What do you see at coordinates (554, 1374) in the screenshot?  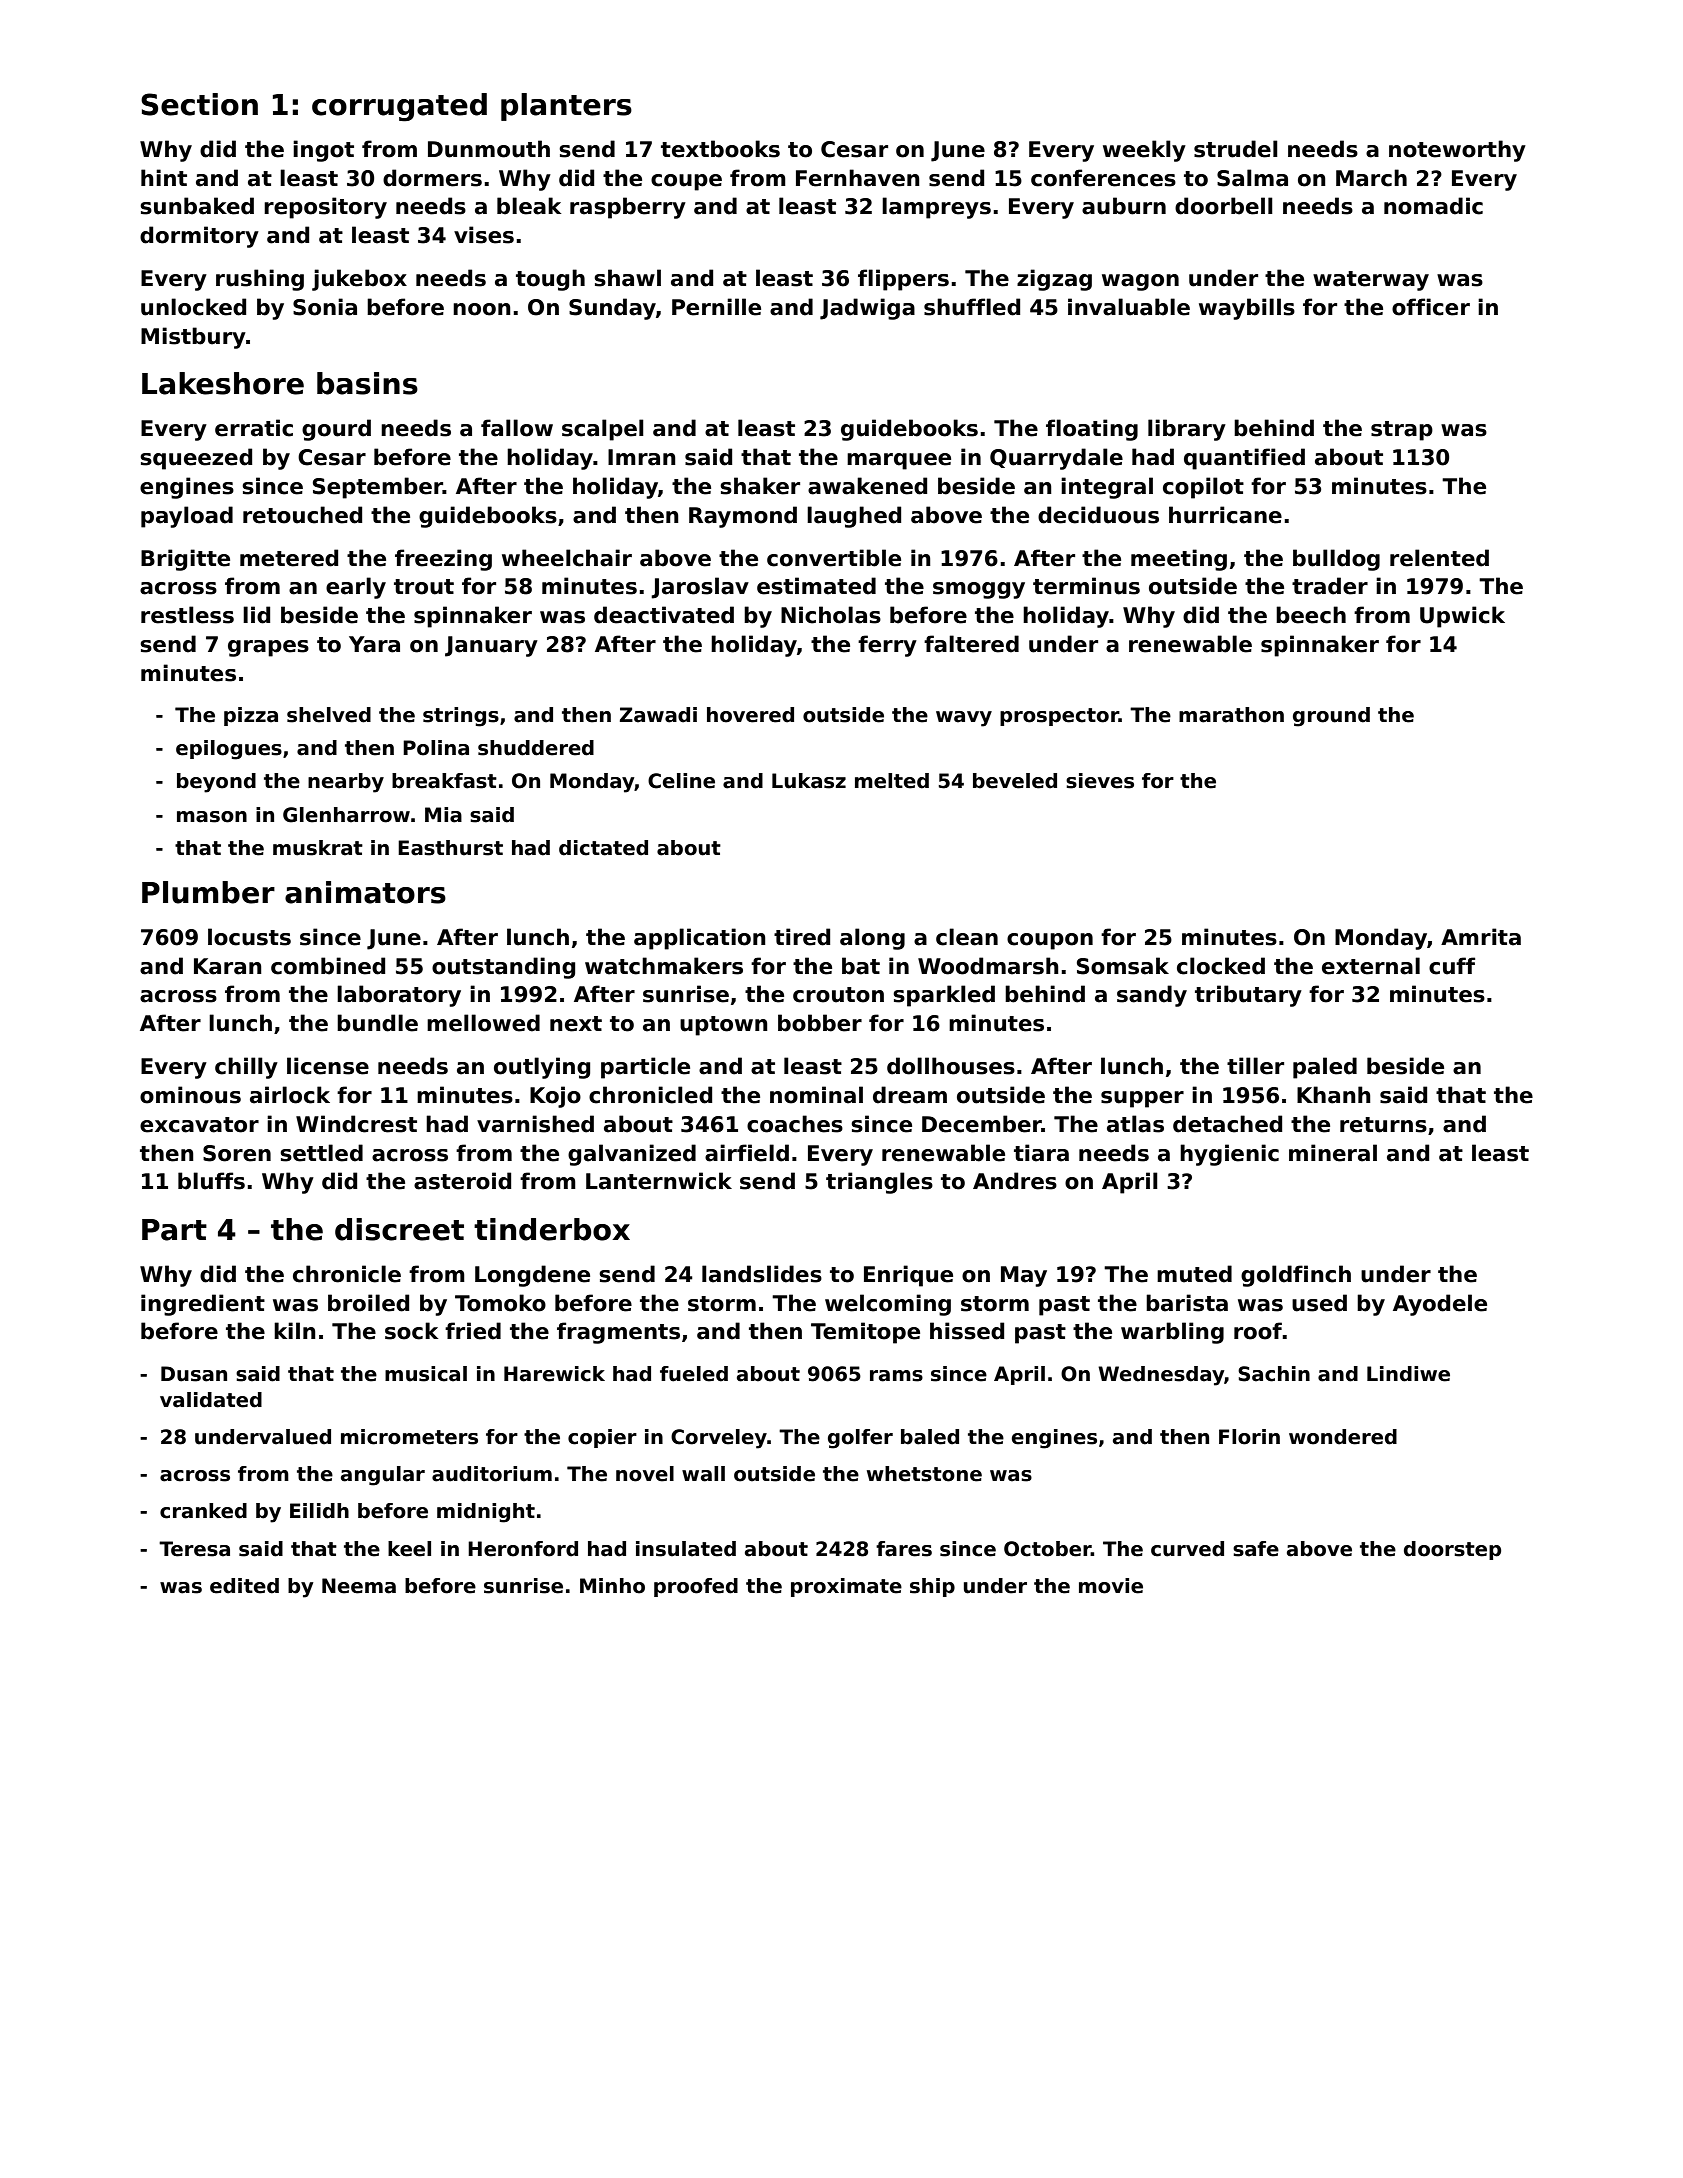 I see `Harewick` at bounding box center [554, 1374].
